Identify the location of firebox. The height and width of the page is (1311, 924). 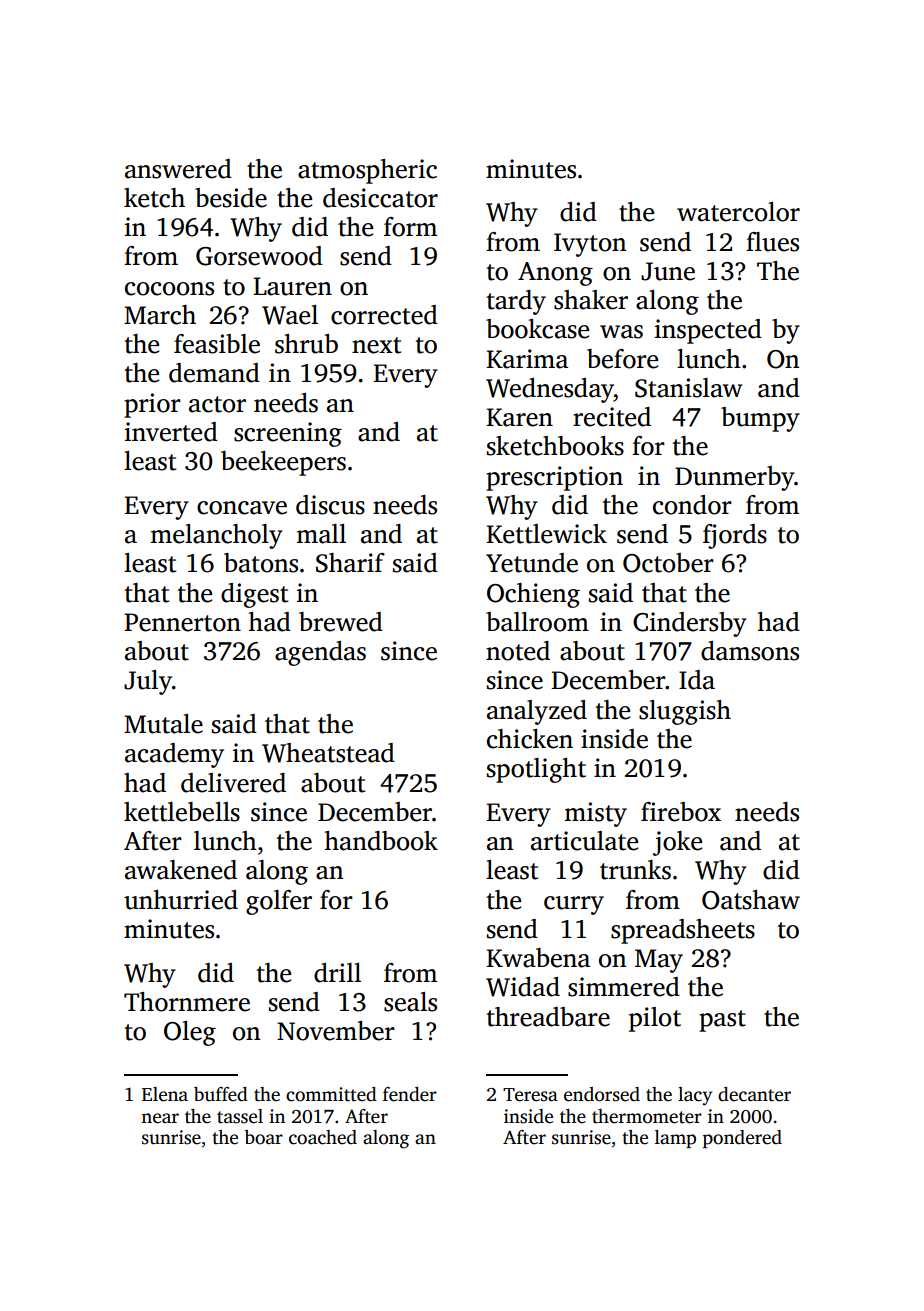
(681, 812).
